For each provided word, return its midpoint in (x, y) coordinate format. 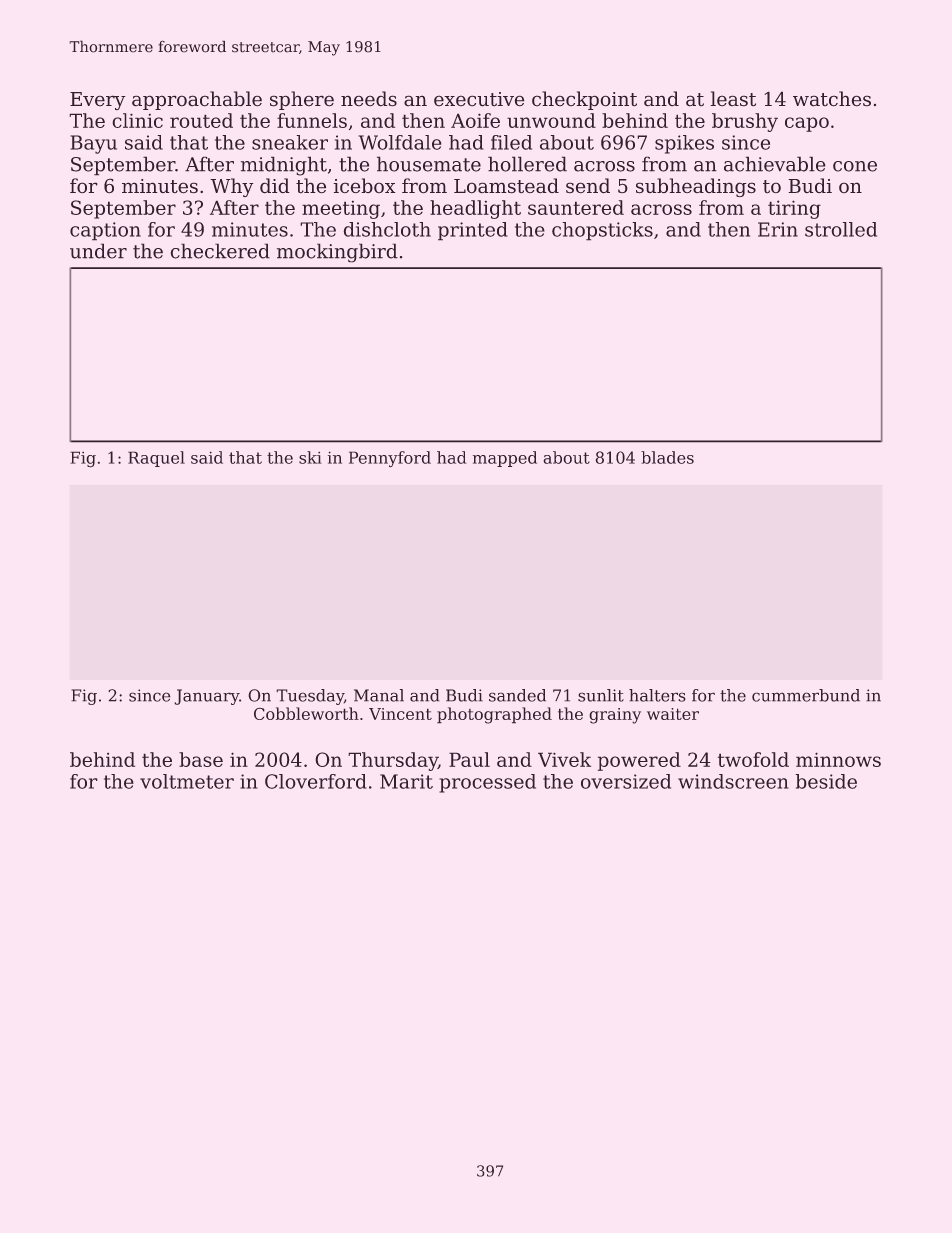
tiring (794, 209)
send (588, 186)
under (98, 251)
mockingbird (337, 253)
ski (310, 457)
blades (667, 457)
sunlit (601, 695)
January (206, 697)
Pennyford (390, 459)
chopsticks (602, 231)
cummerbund (806, 695)
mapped (505, 459)
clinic (137, 120)
